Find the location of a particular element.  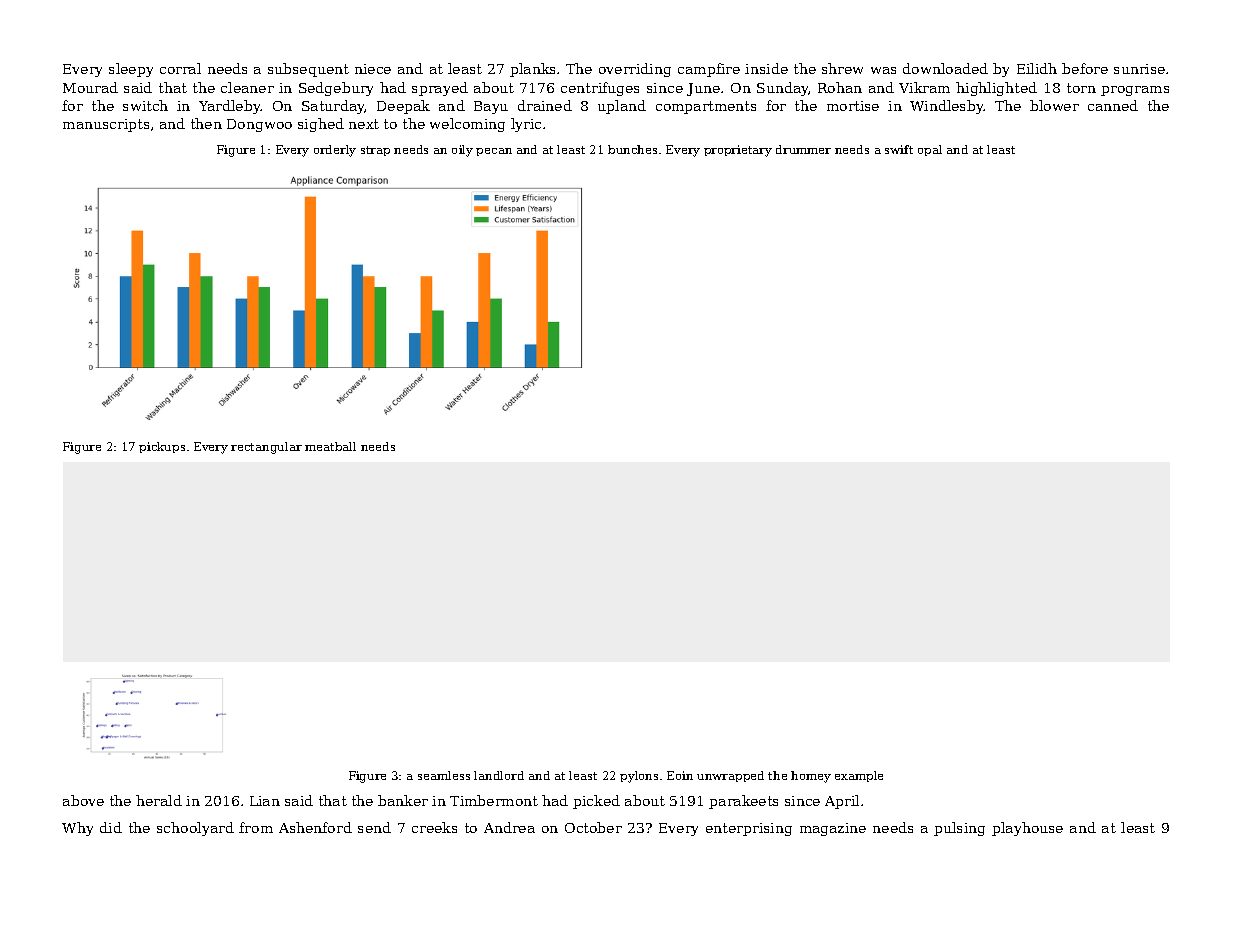

rectangular is located at coordinates (266, 448).
